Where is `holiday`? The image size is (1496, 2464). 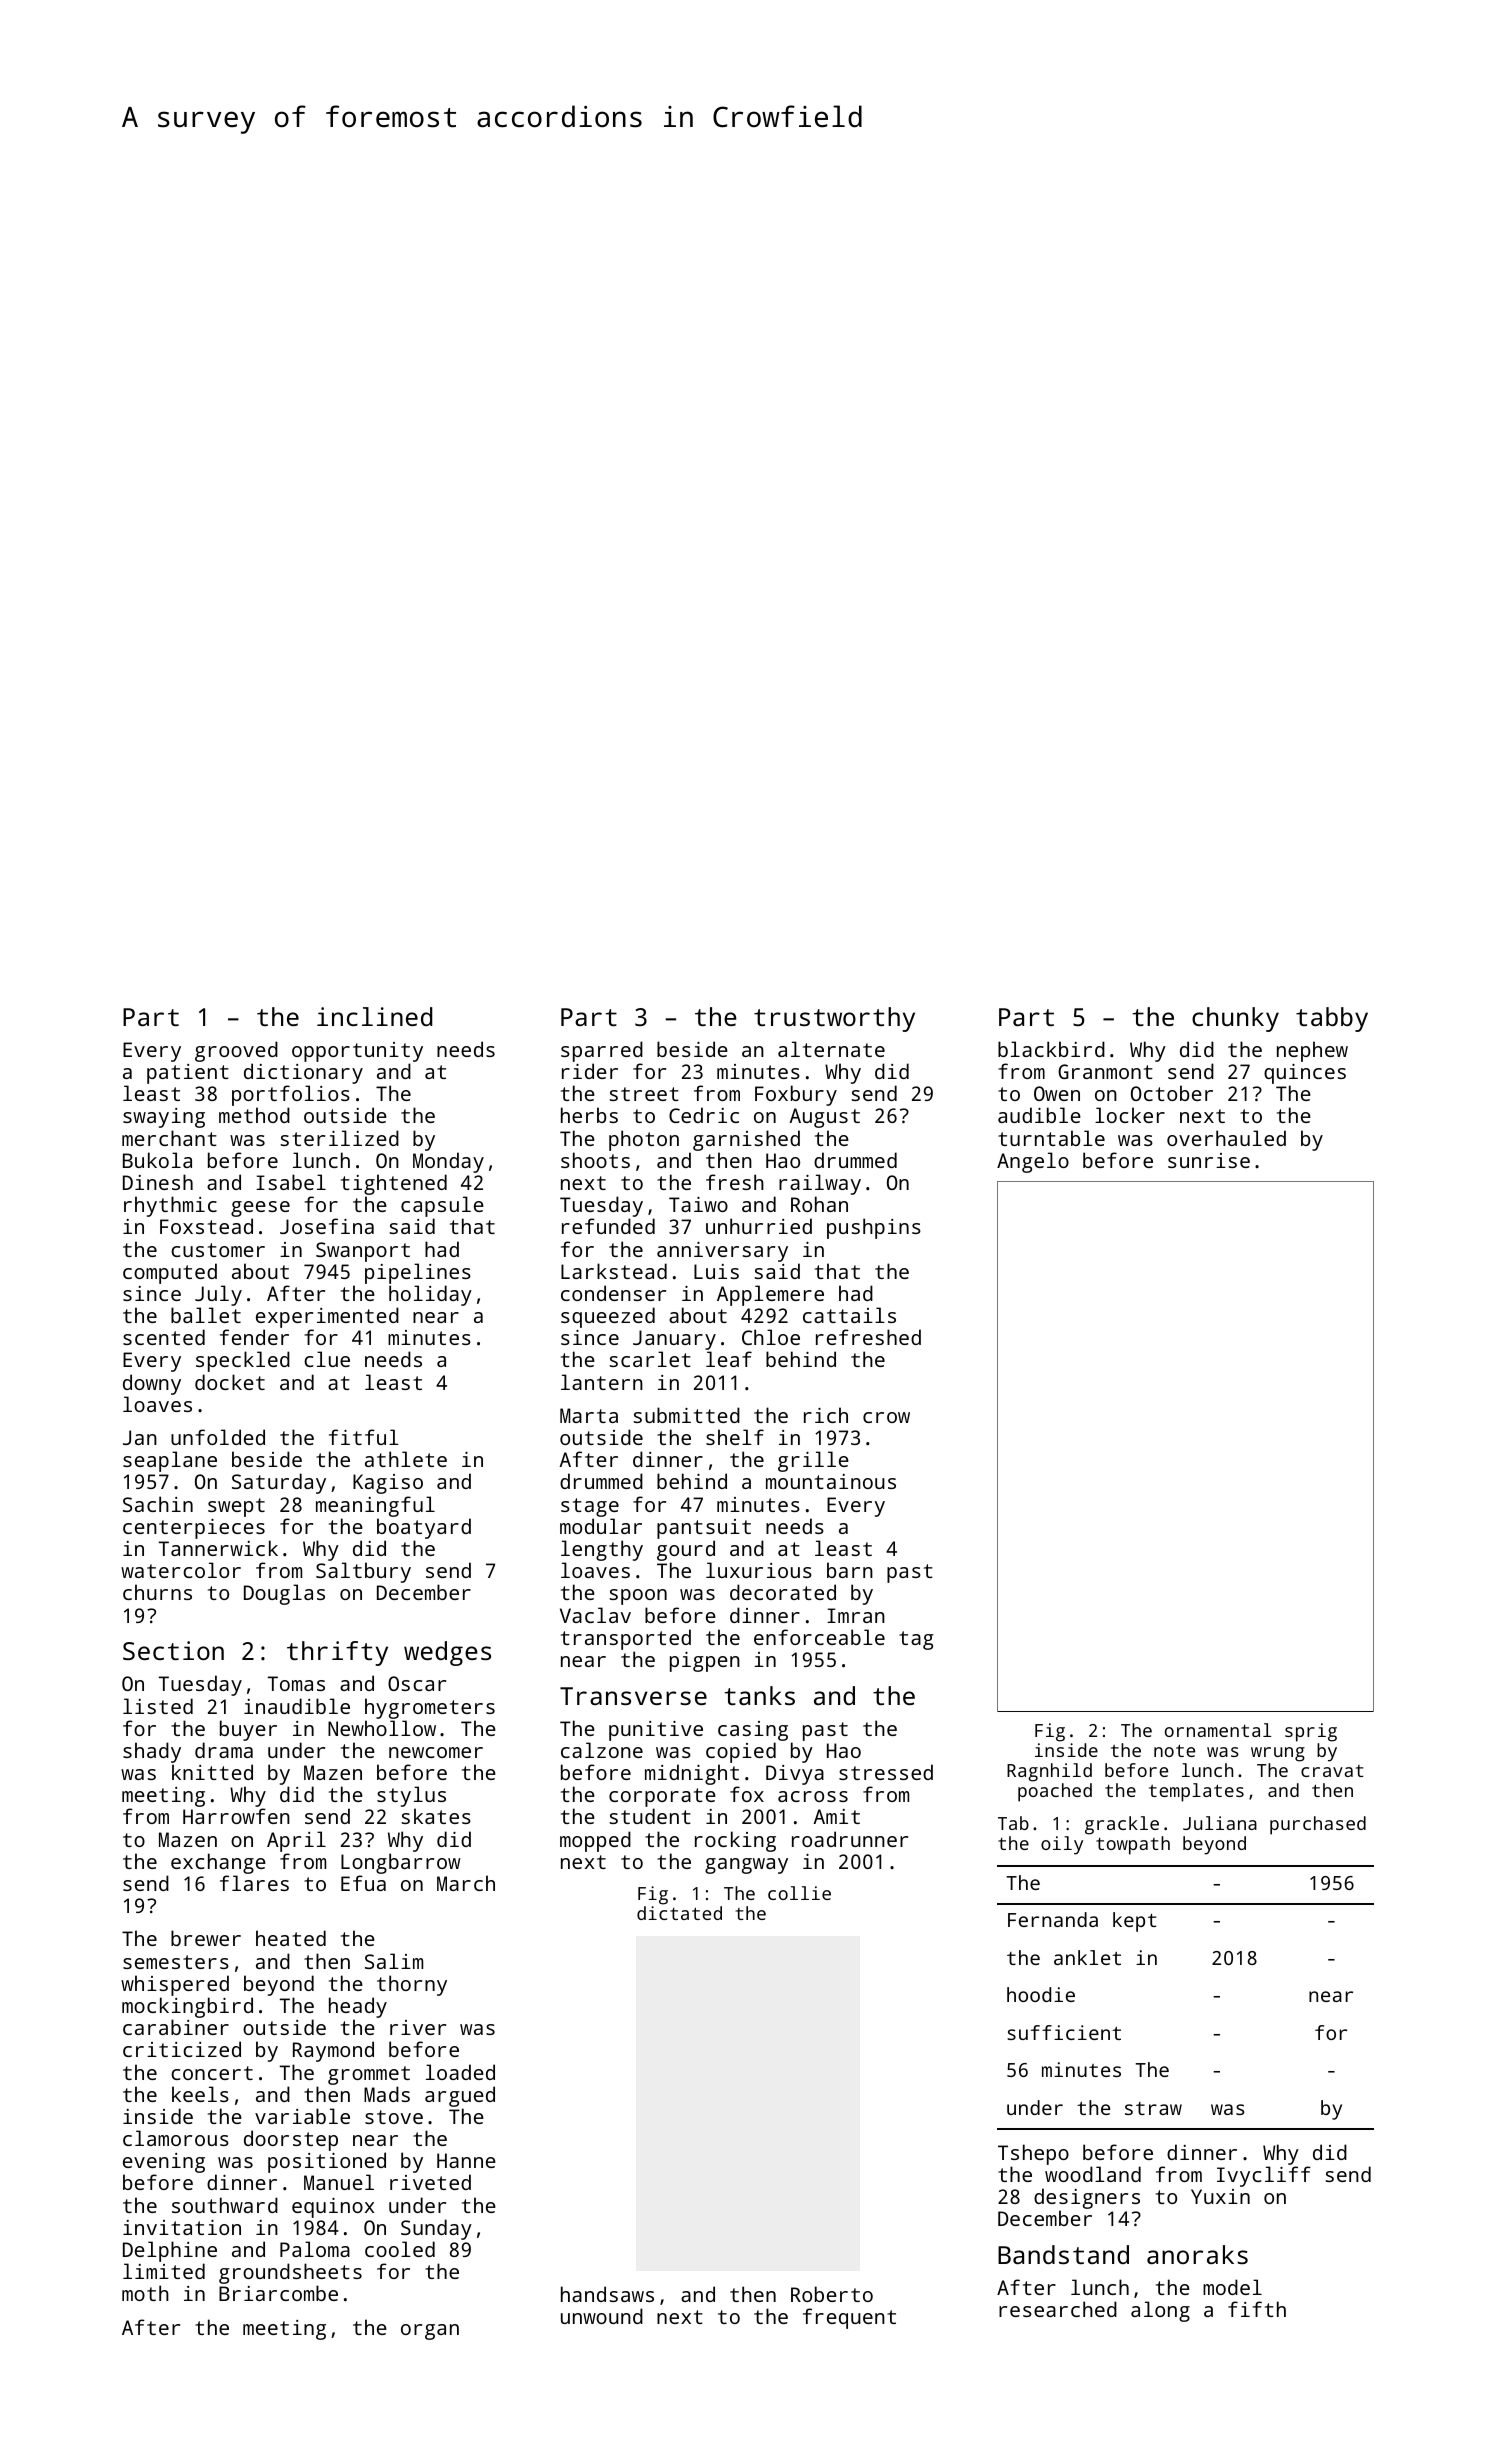
holiday is located at coordinates (430, 1295).
